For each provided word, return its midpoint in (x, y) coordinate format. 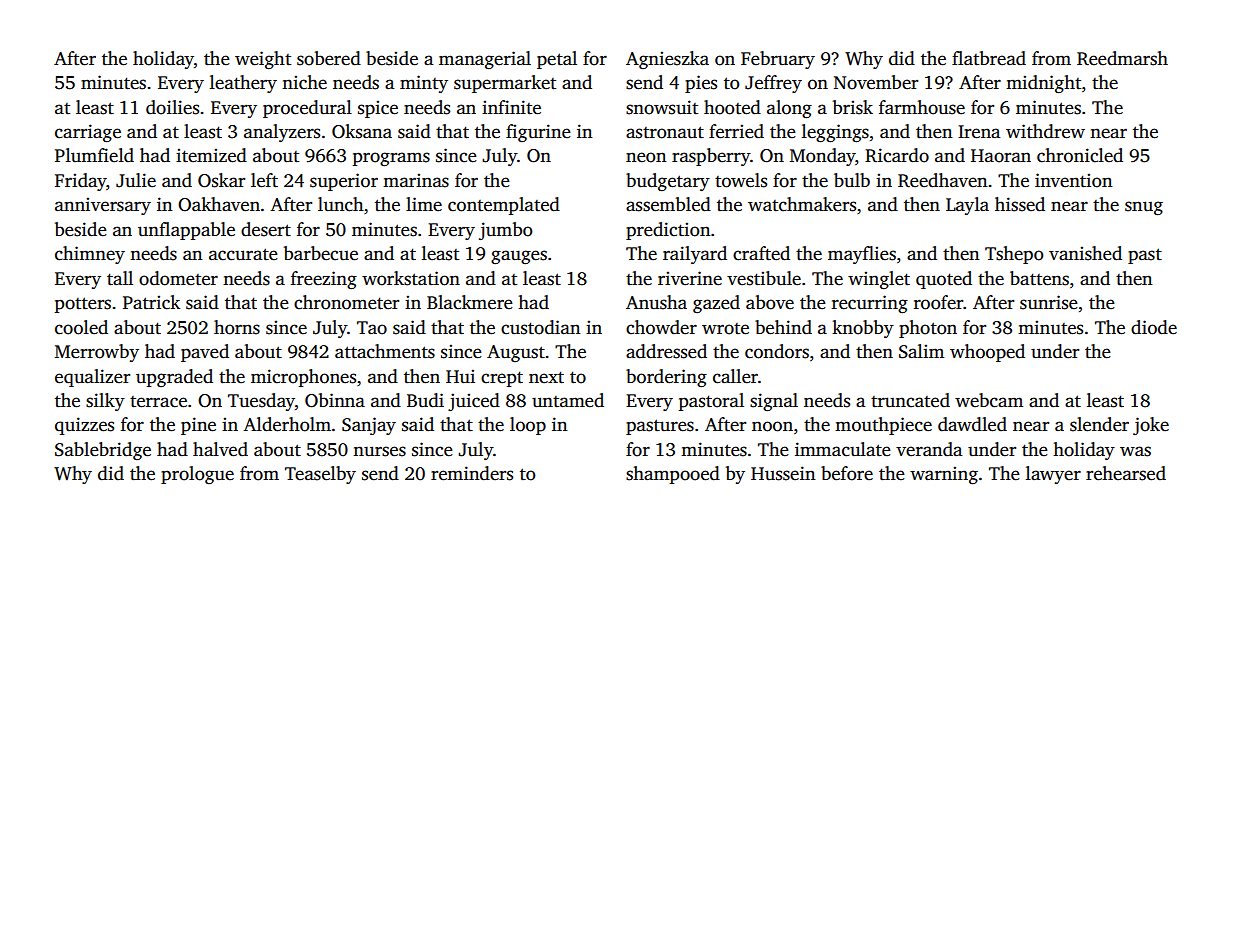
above (770, 302)
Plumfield (94, 155)
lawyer (1053, 475)
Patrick (151, 302)
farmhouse (922, 107)
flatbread (989, 58)
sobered (329, 58)
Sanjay (369, 426)
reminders (472, 473)
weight (263, 60)
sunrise (1049, 302)
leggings (835, 133)
